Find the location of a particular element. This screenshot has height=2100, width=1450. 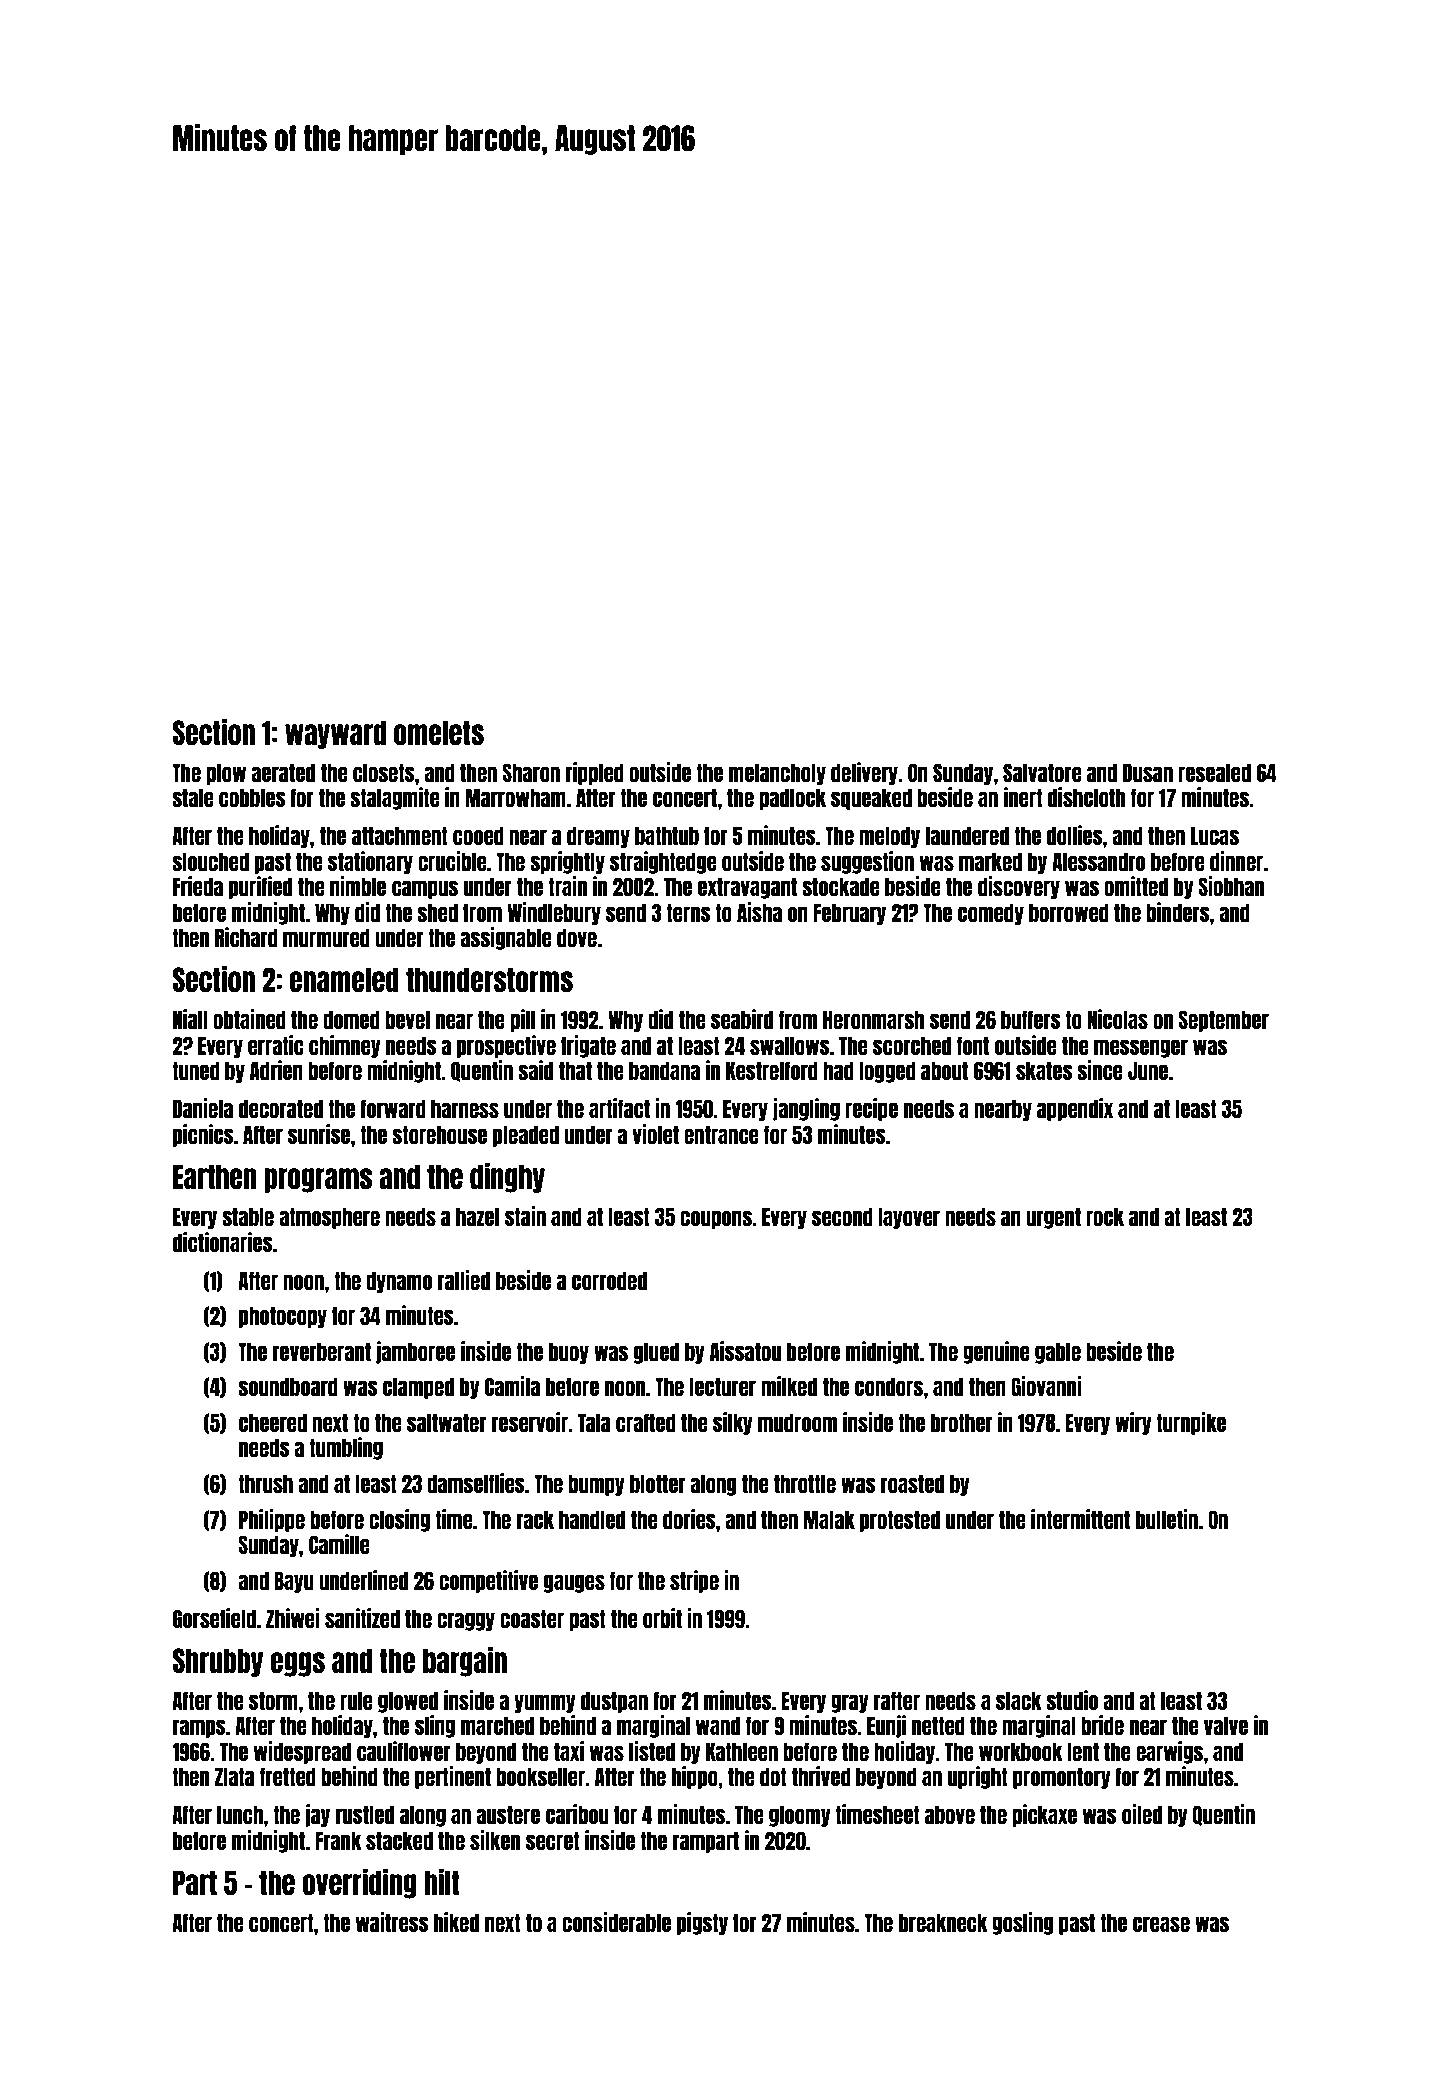

Salvatore is located at coordinates (1042, 772).
